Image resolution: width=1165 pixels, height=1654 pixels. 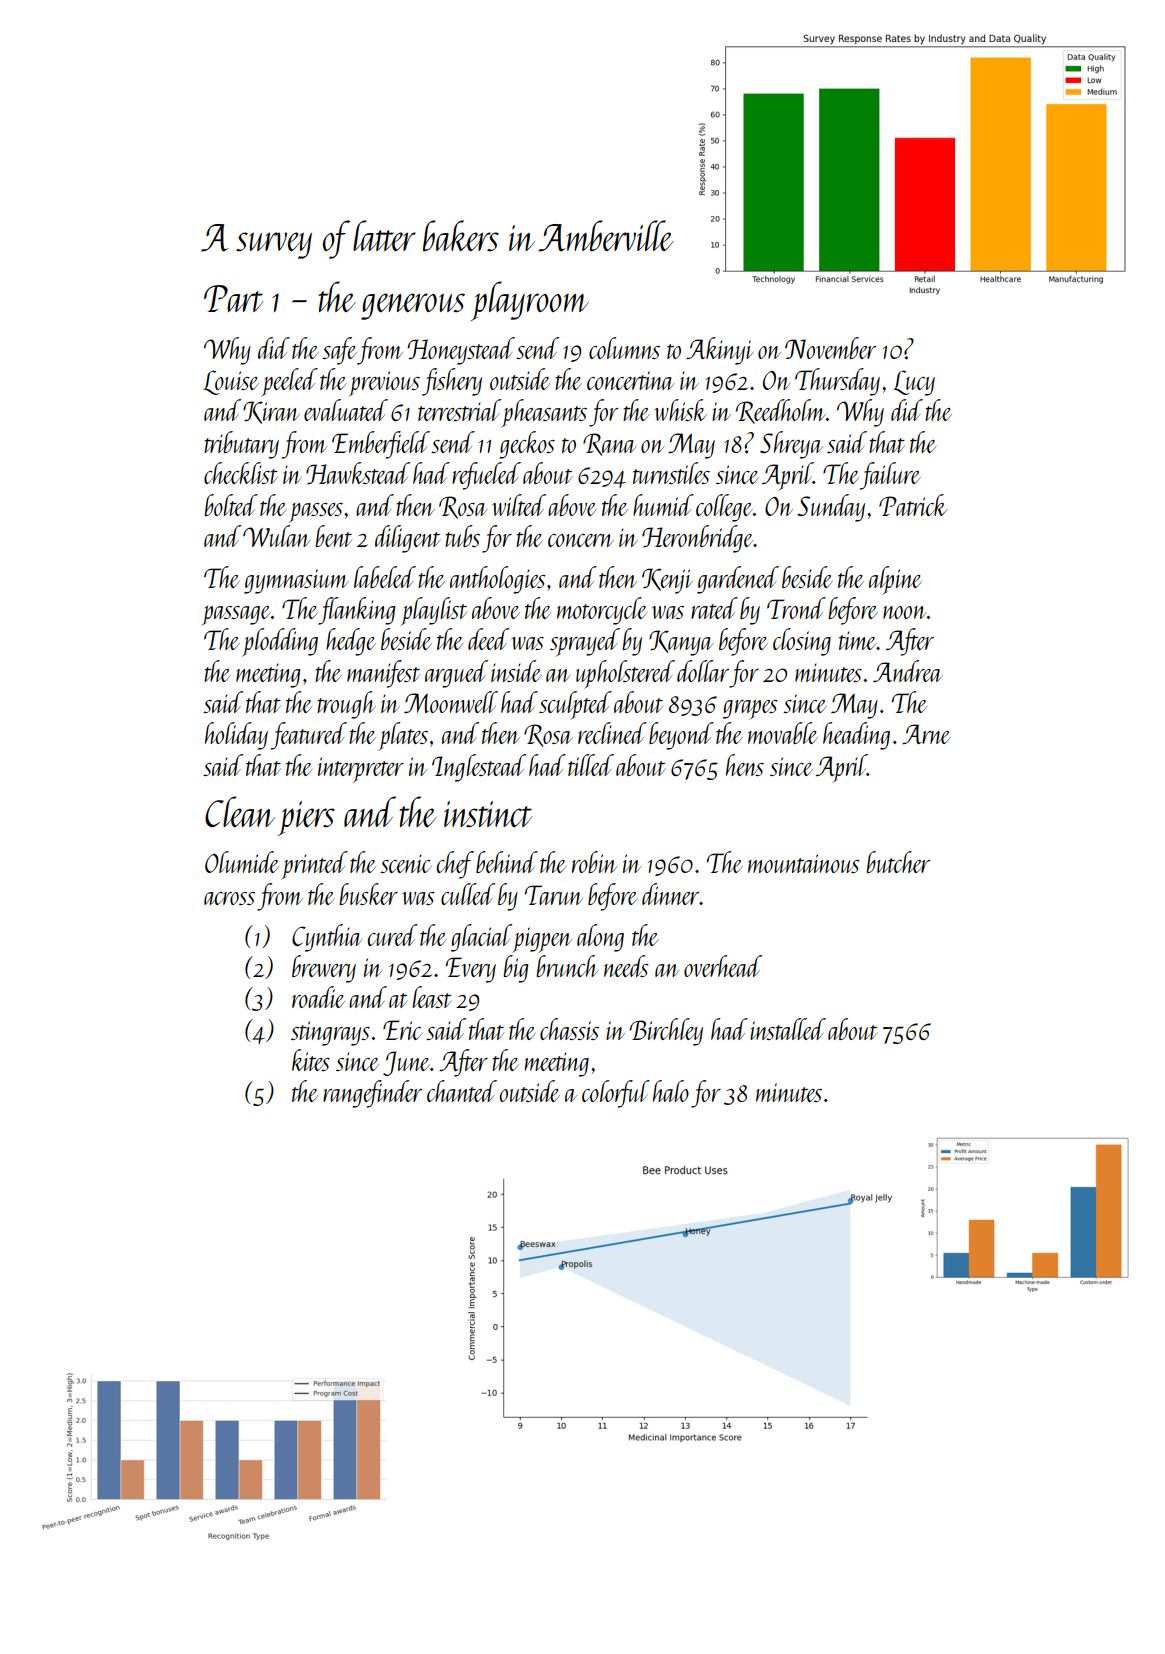 What do you see at coordinates (719, 351) in the screenshot?
I see `Akinyi` at bounding box center [719, 351].
